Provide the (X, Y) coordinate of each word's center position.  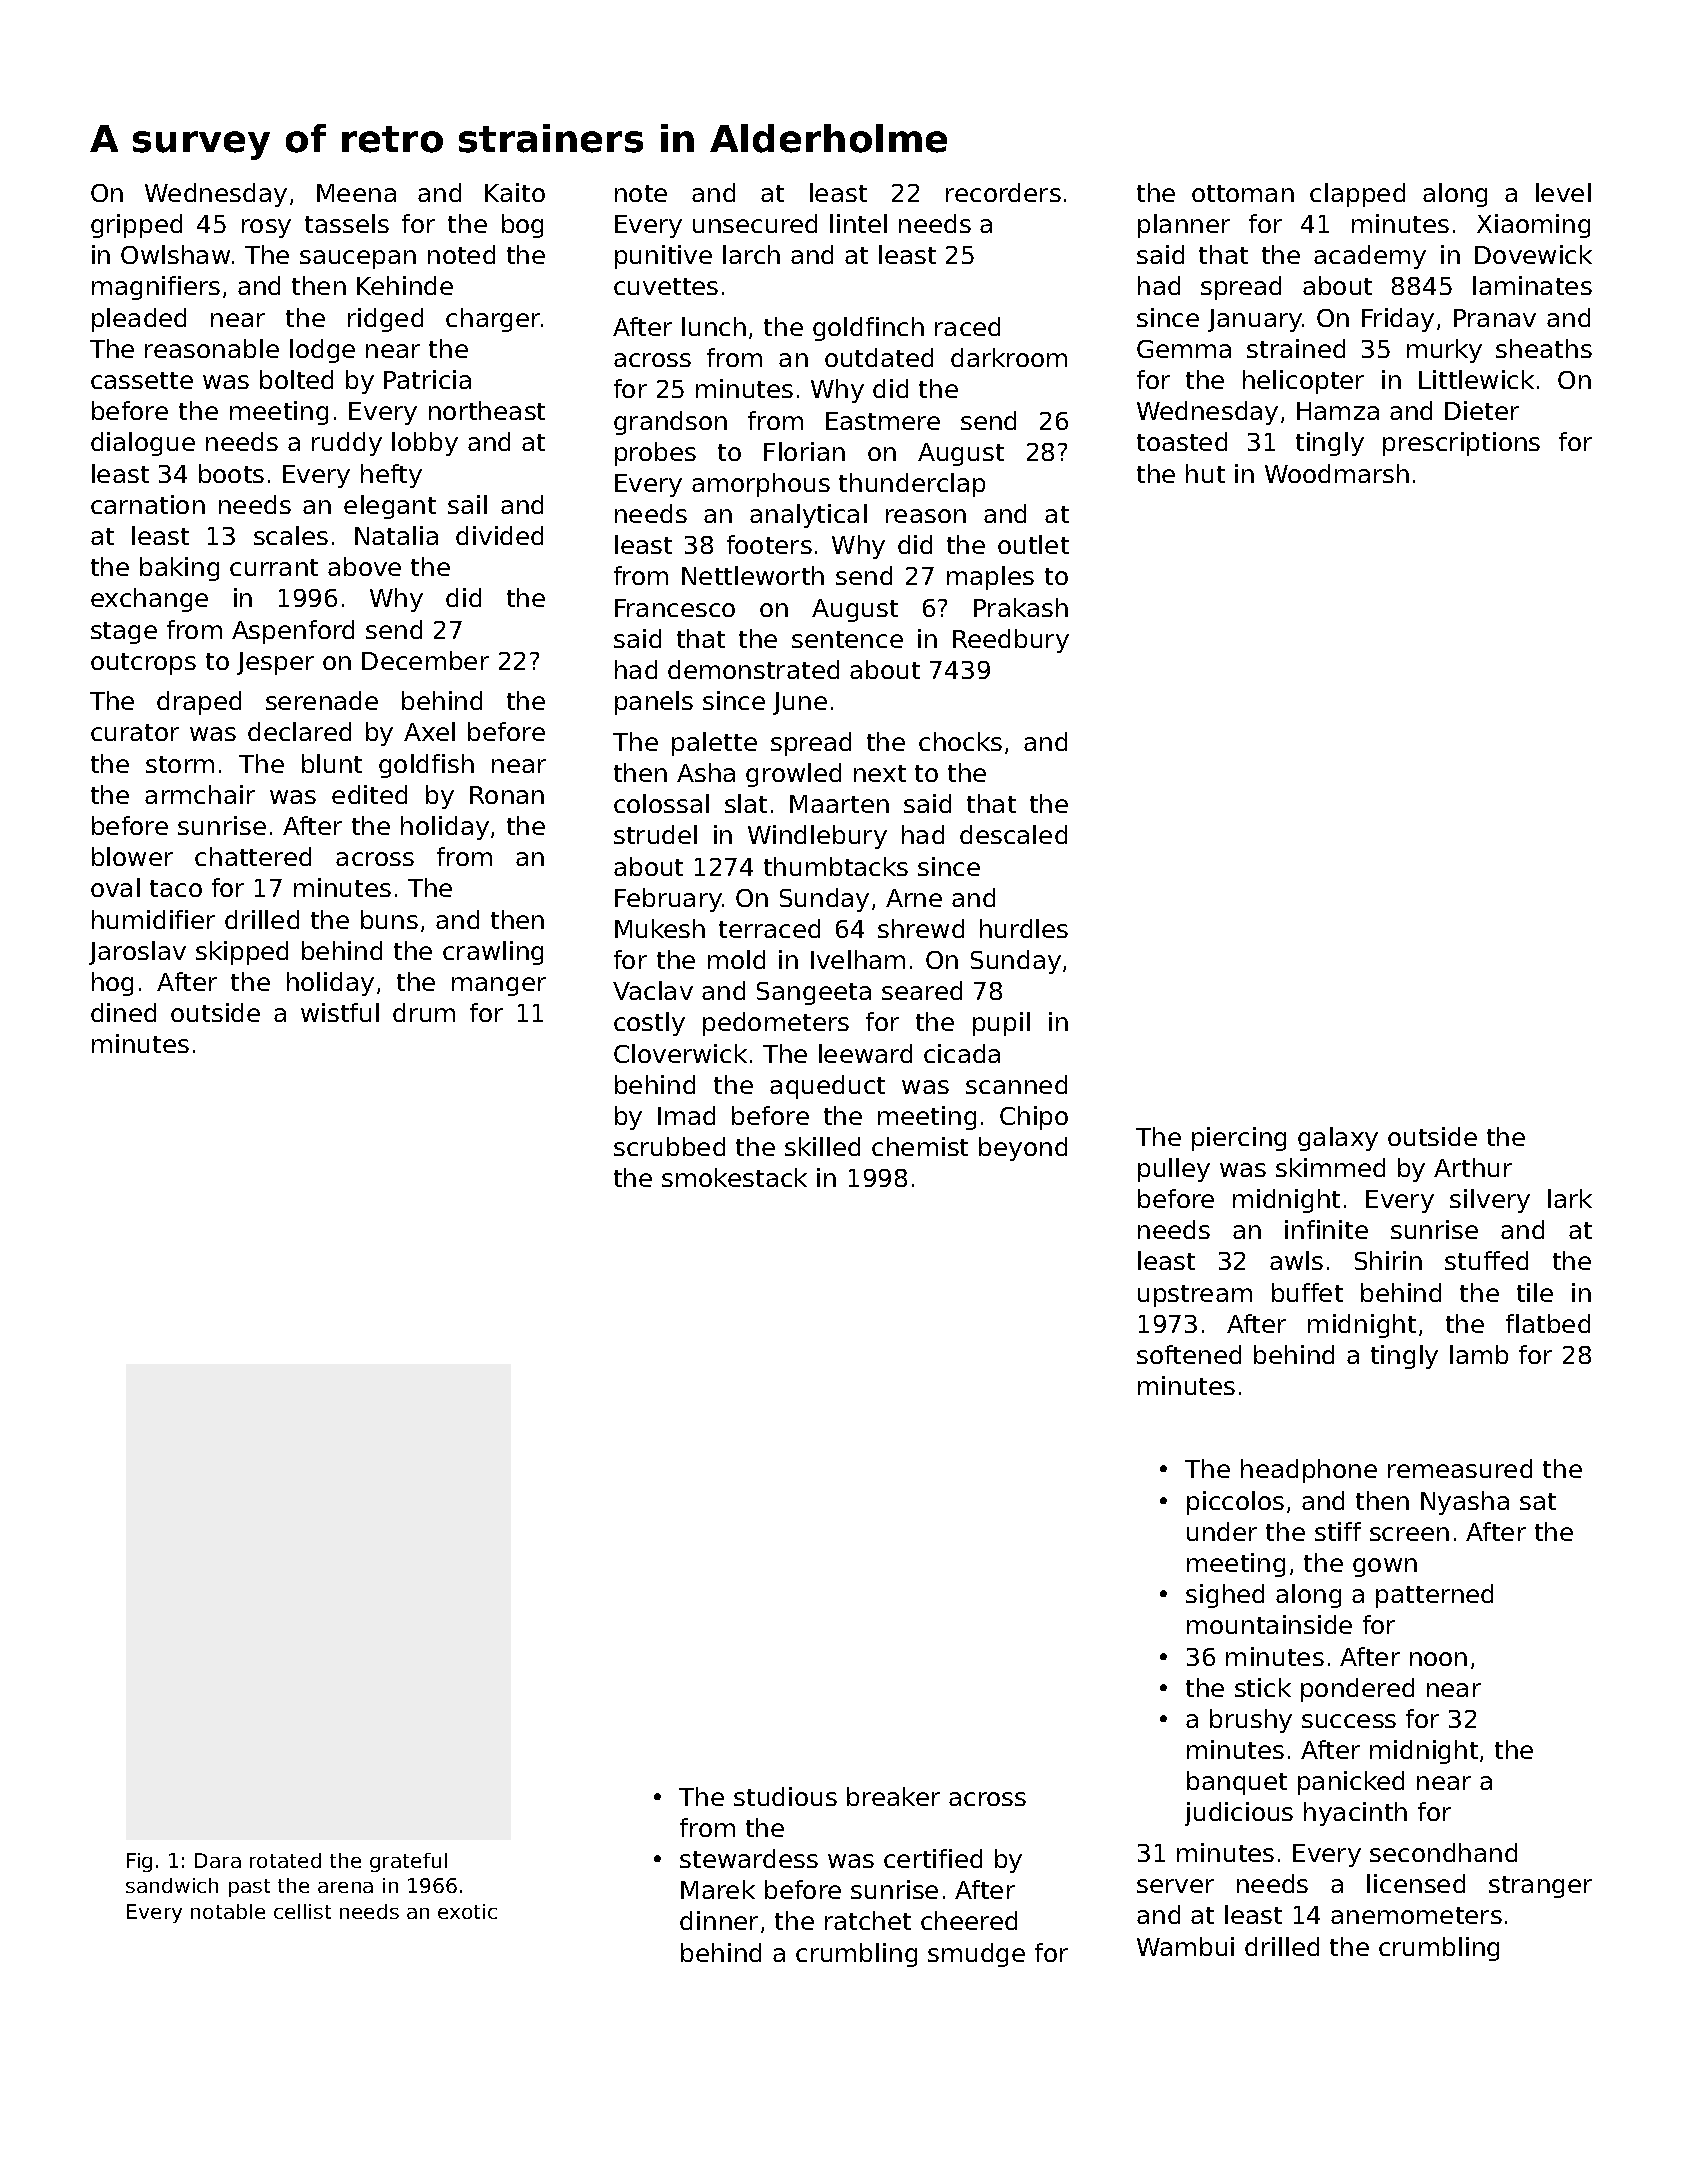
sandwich (172, 1885)
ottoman (1243, 193)
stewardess (749, 1858)
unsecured (755, 223)
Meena (356, 193)
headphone (1309, 1471)
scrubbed (669, 1146)
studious (785, 1796)
